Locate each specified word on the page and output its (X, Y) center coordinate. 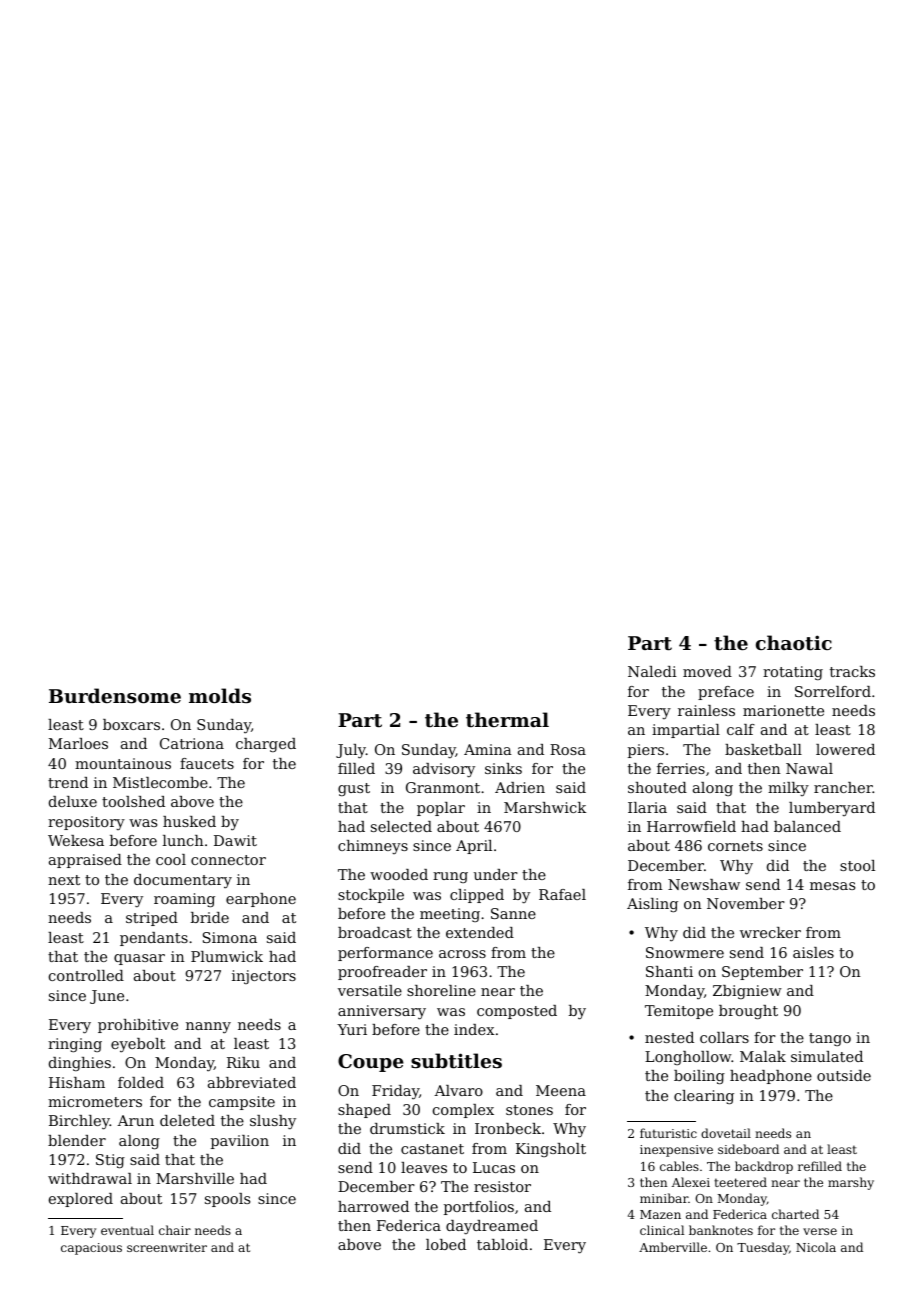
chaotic (794, 643)
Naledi (652, 671)
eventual (127, 1230)
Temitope (679, 1012)
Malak (763, 1056)
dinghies (80, 1064)
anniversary (382, 1012)
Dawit (235, 840)
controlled (86, 975)
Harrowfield (691, 826)
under (496, 874)
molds (220, 696)
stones (529, 1110)
